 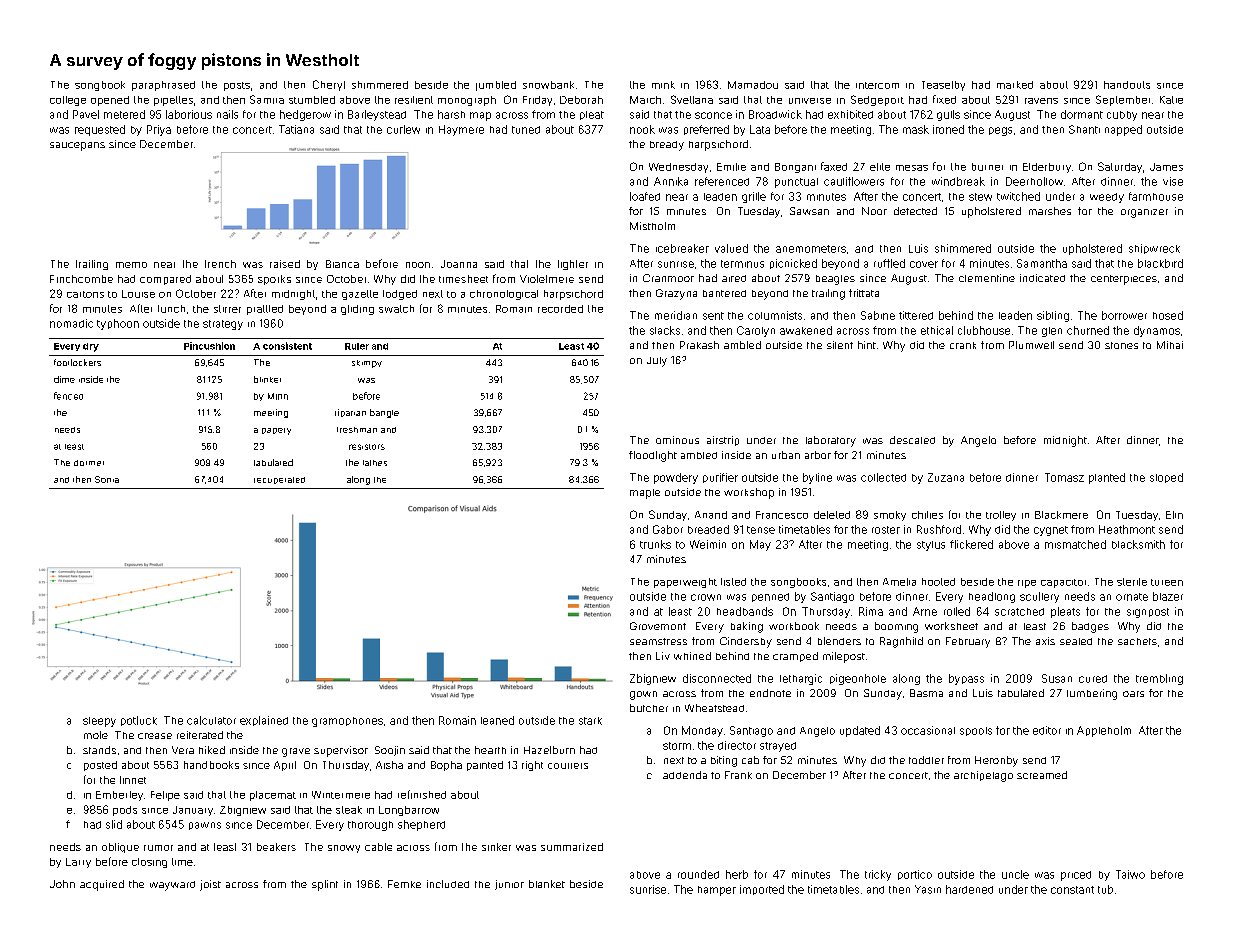 What do you see at coordinates (1064, 477) in the screenshot?
I see `Tomasz` at bounding box center [1064, 477].
